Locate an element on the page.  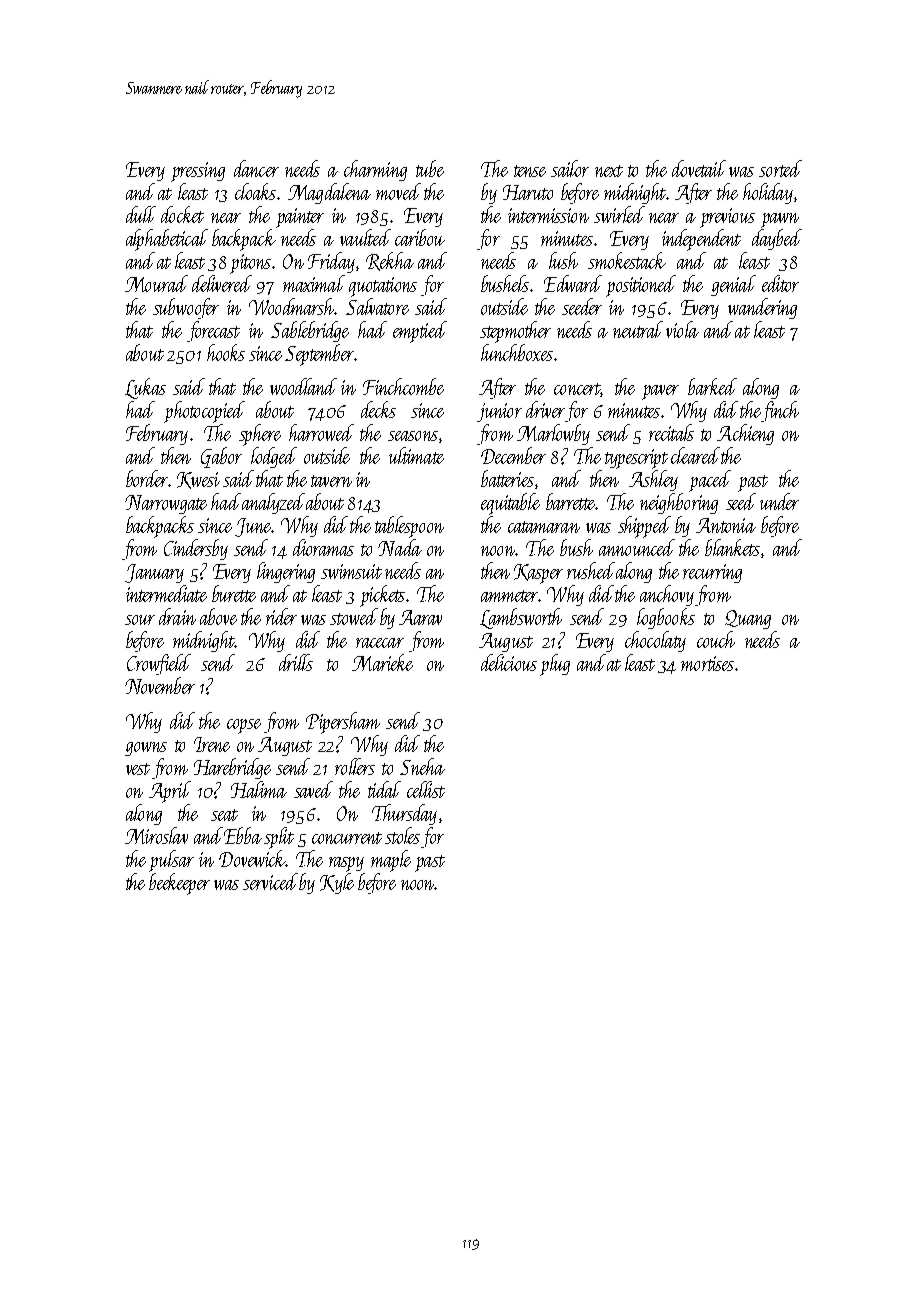
pressing is located at coordinates (198, 172).
